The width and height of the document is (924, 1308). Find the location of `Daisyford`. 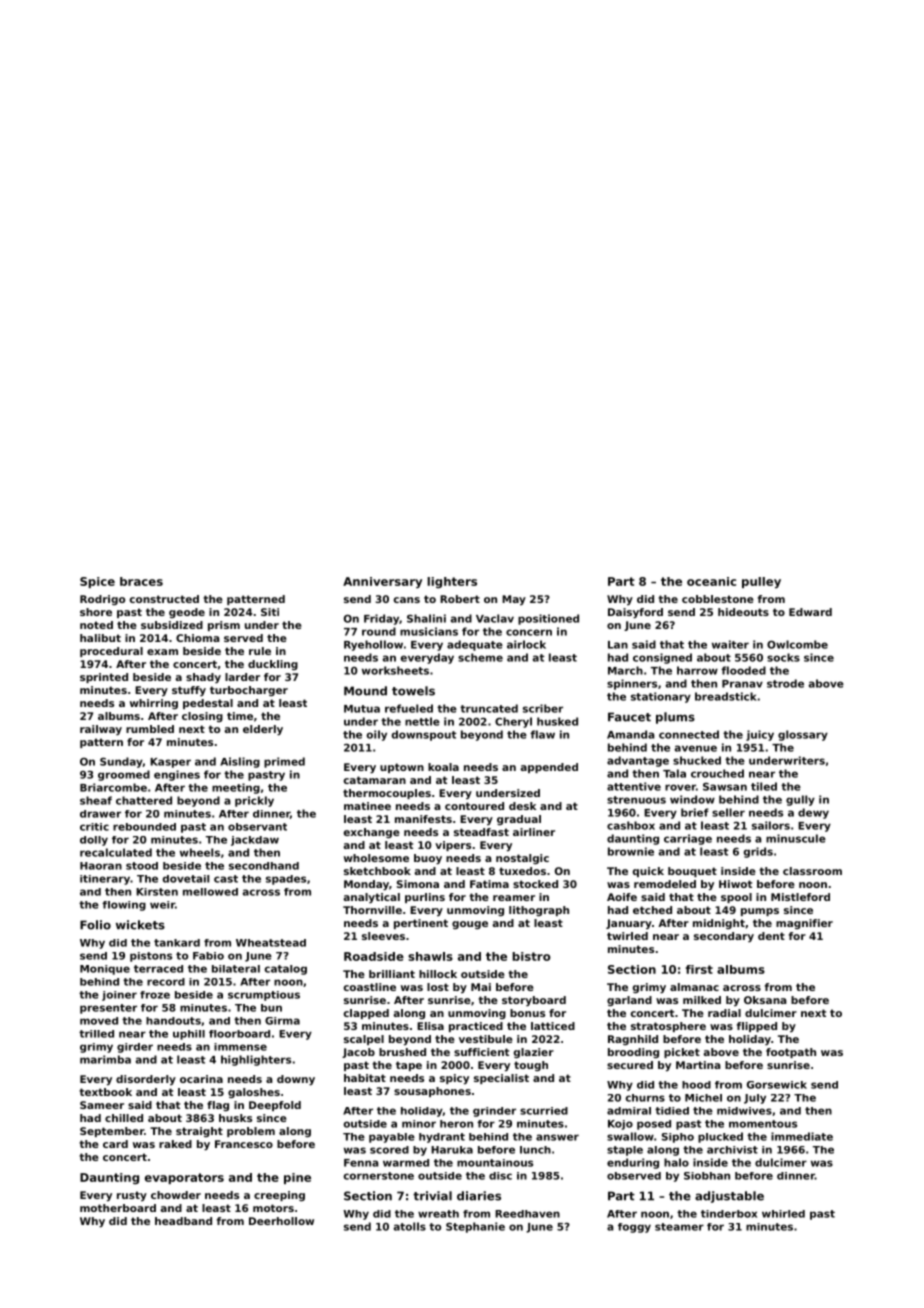

Daisyford is located at coordinates (635, 613).
